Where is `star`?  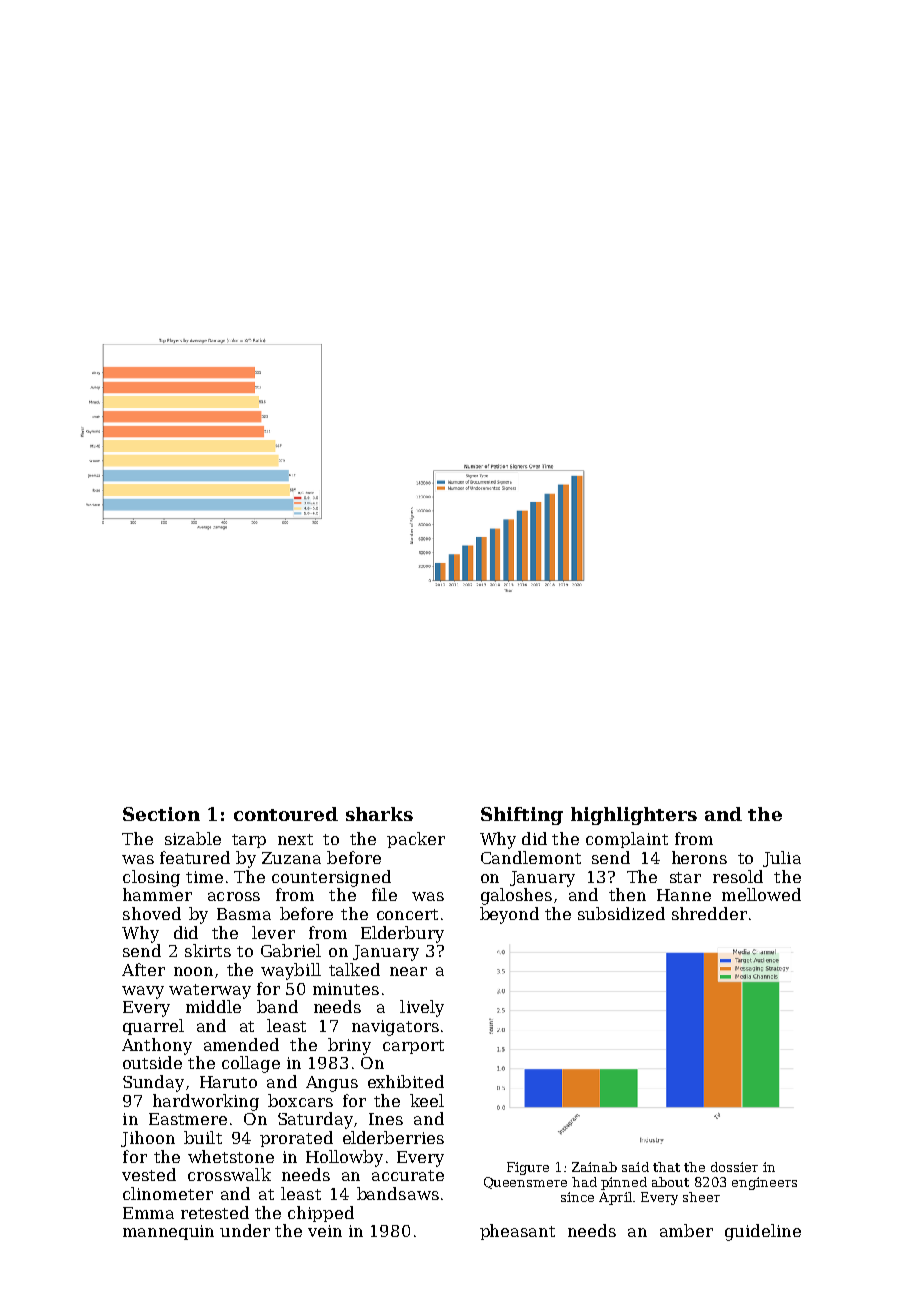 star is located at coordinates (685, 877).
